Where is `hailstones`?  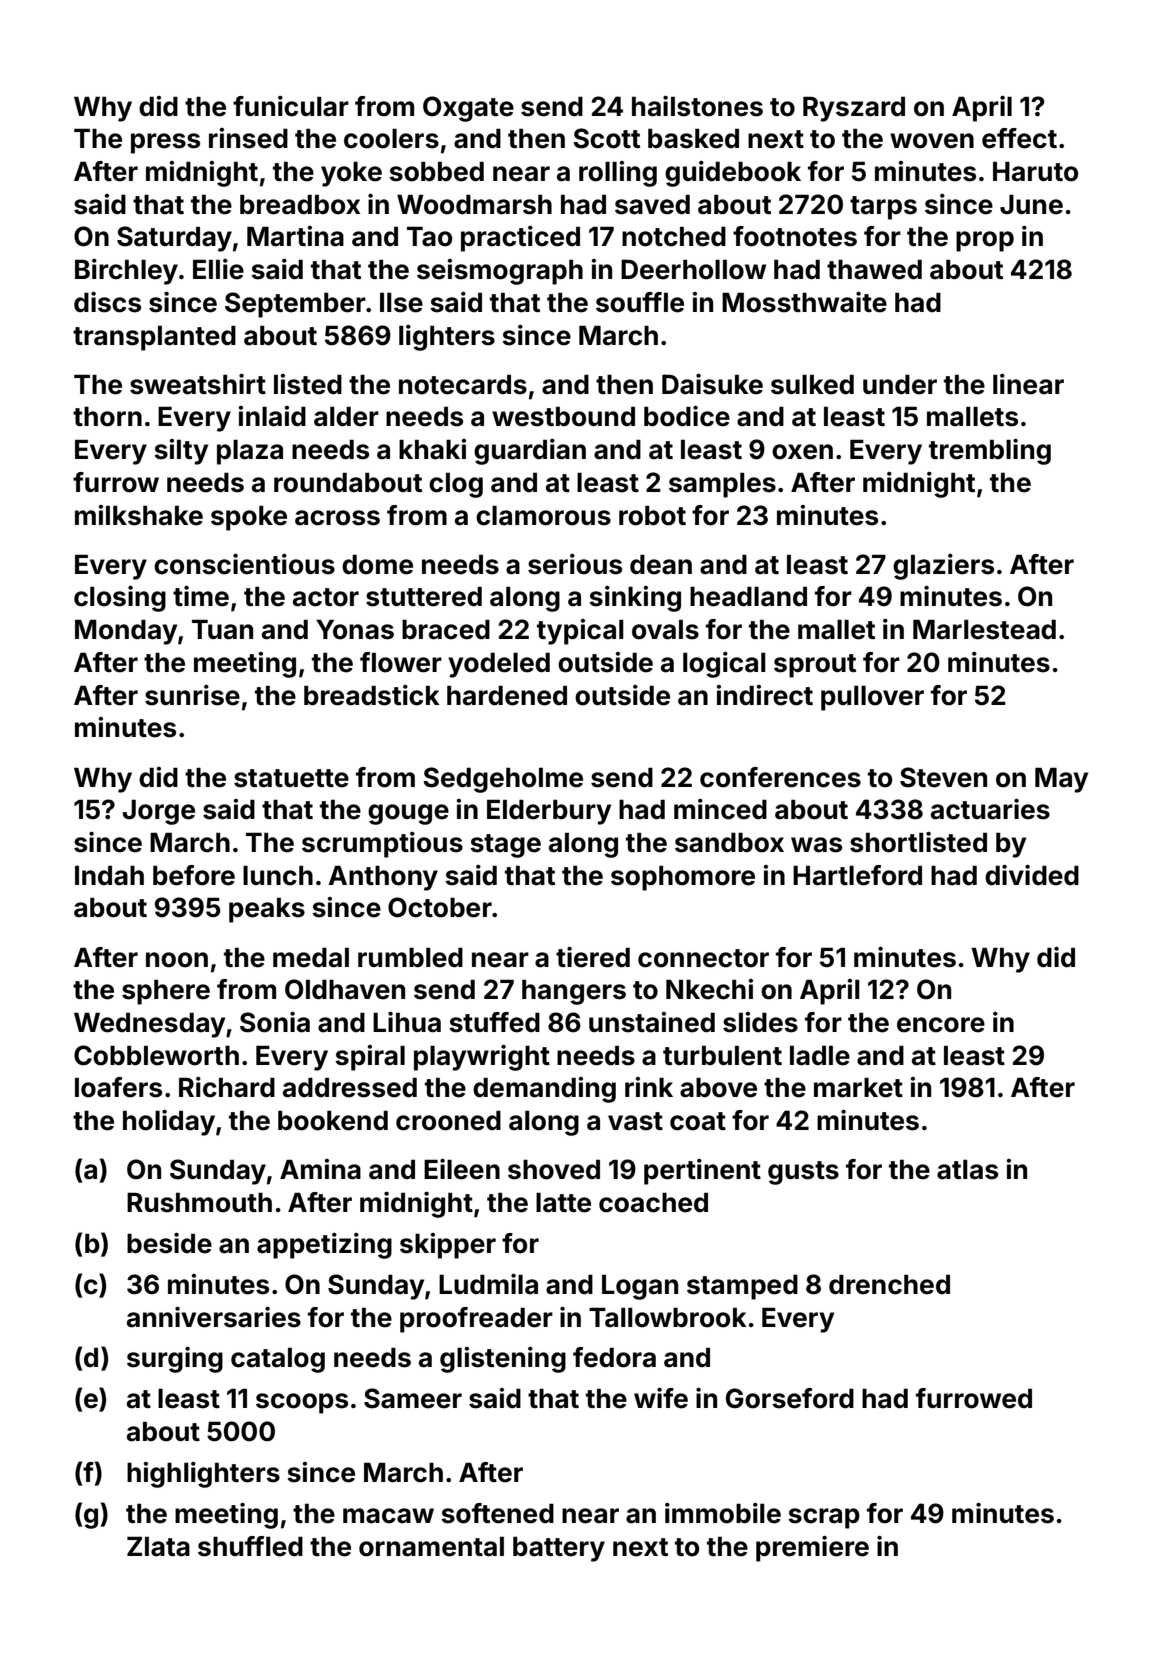
hailstones is located at coordinates (697, 106).
